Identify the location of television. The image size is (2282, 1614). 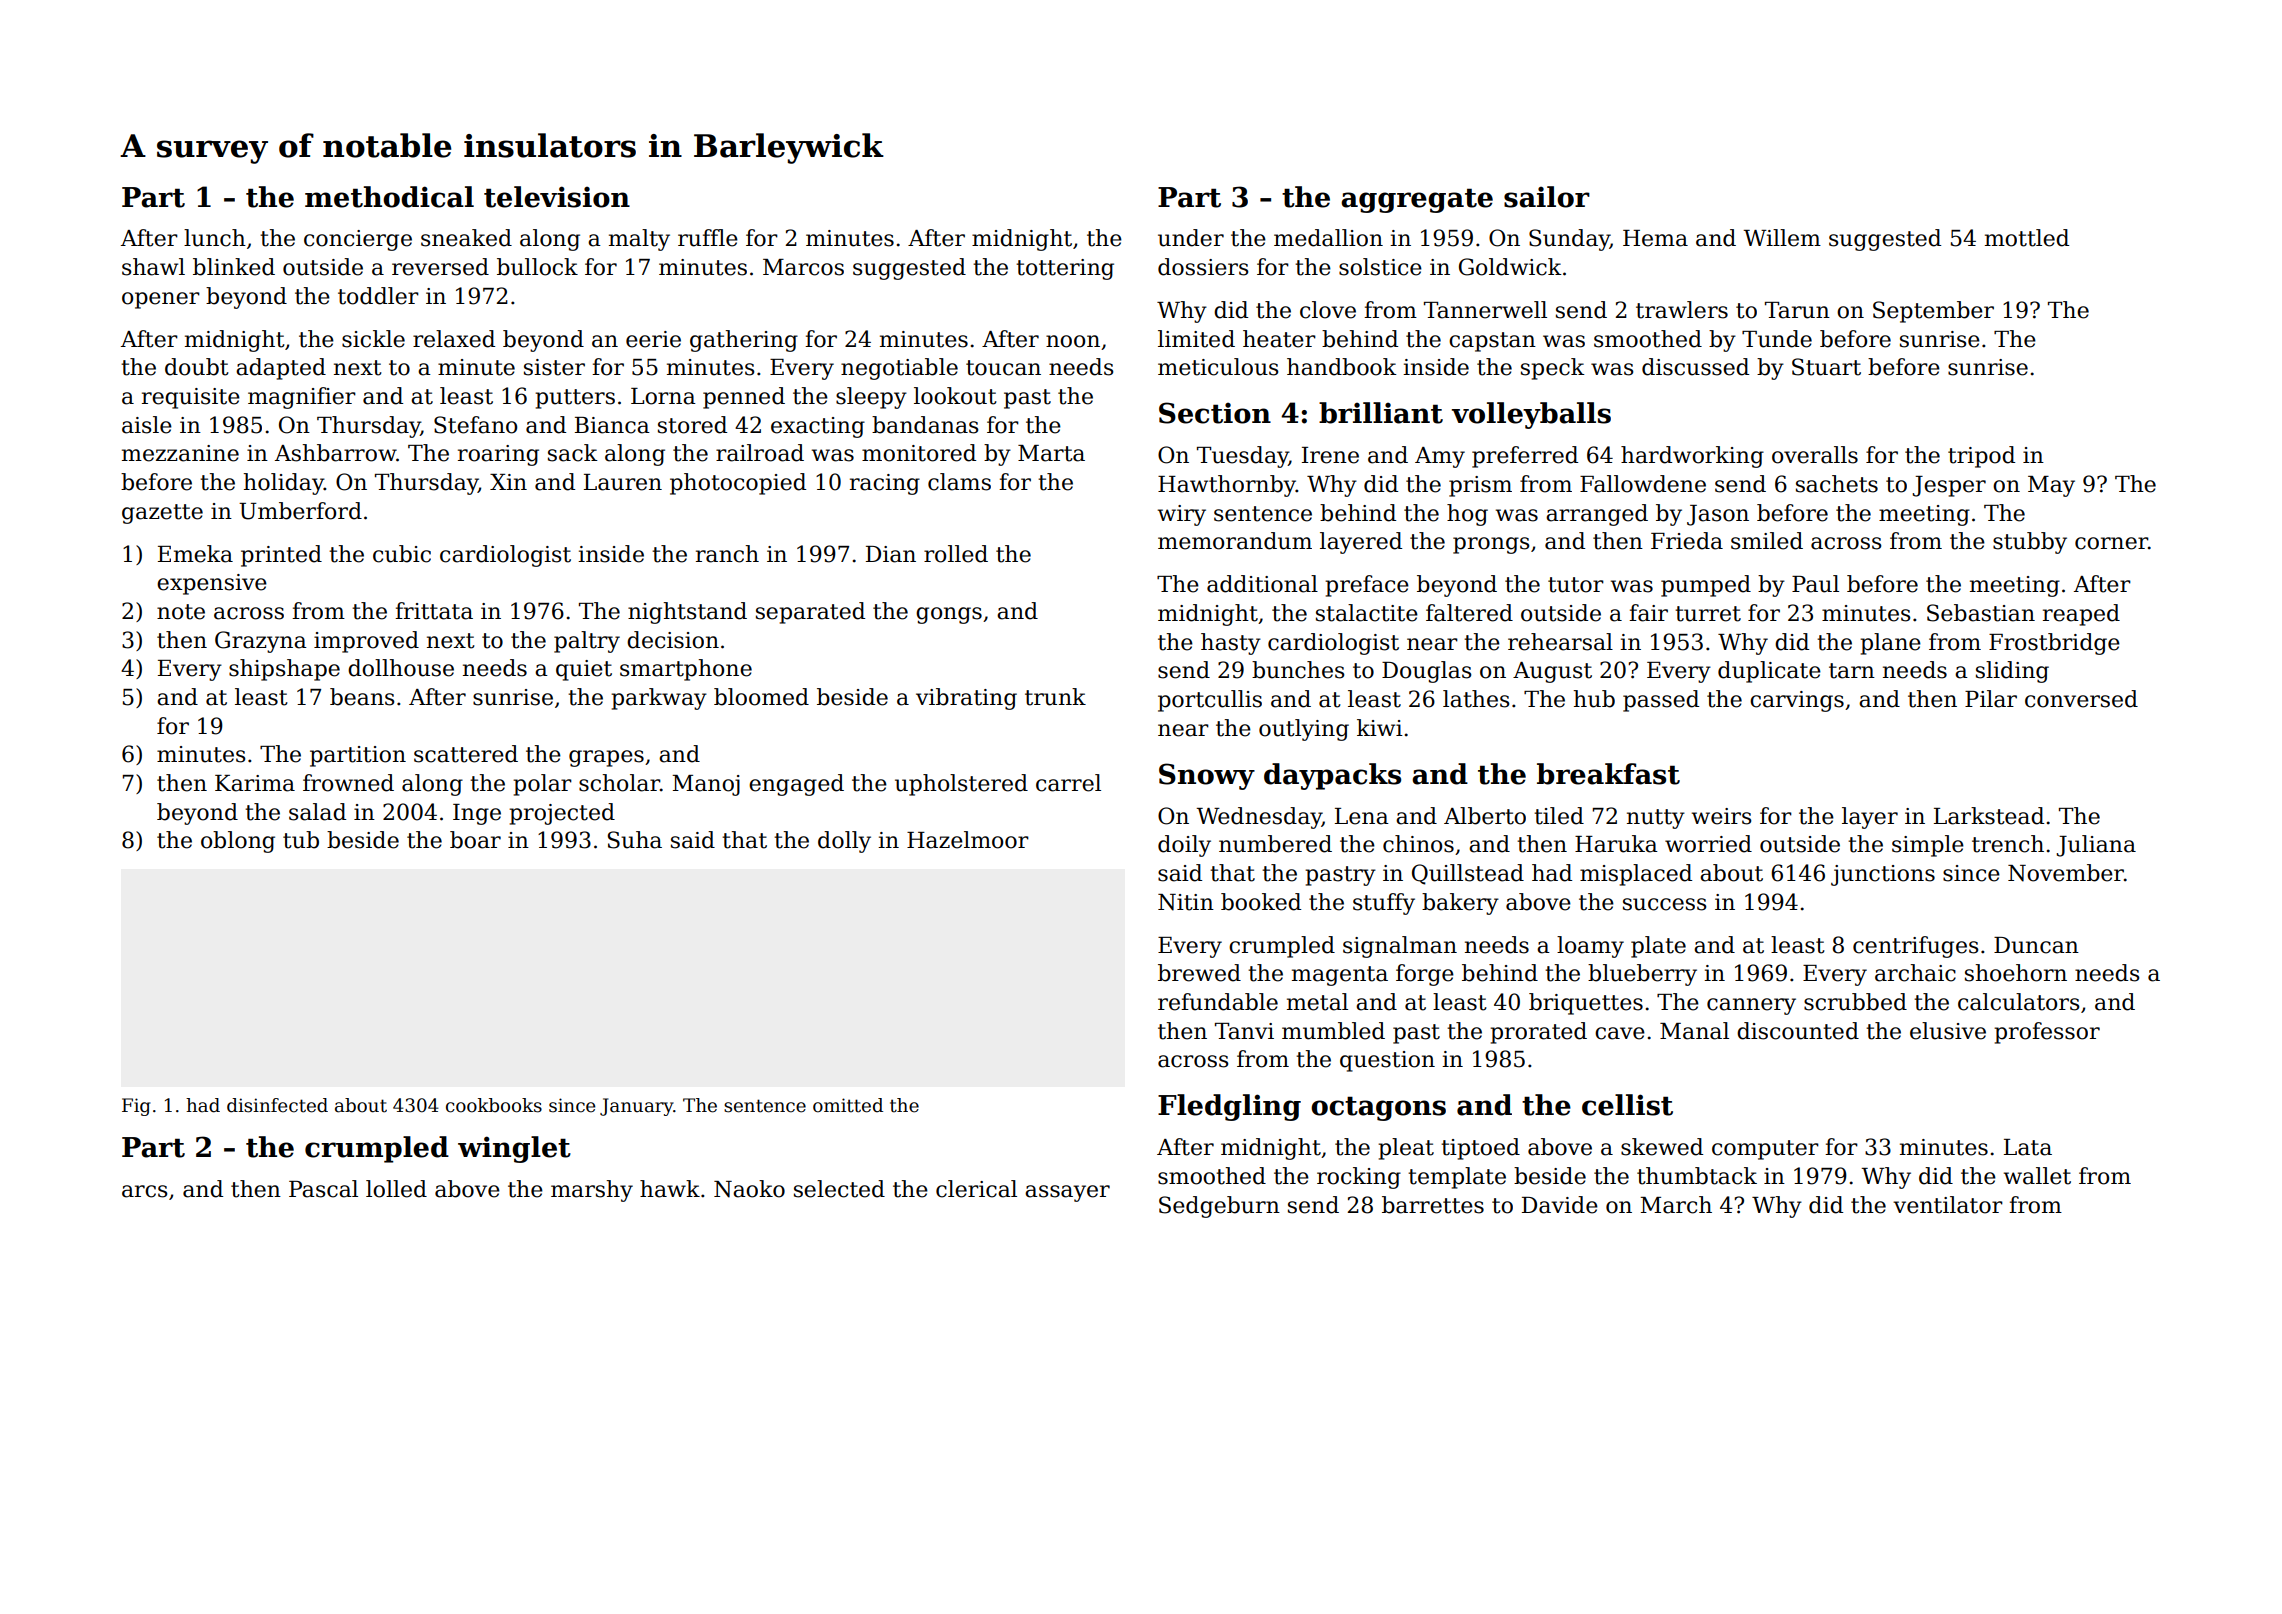
(557, 197).
